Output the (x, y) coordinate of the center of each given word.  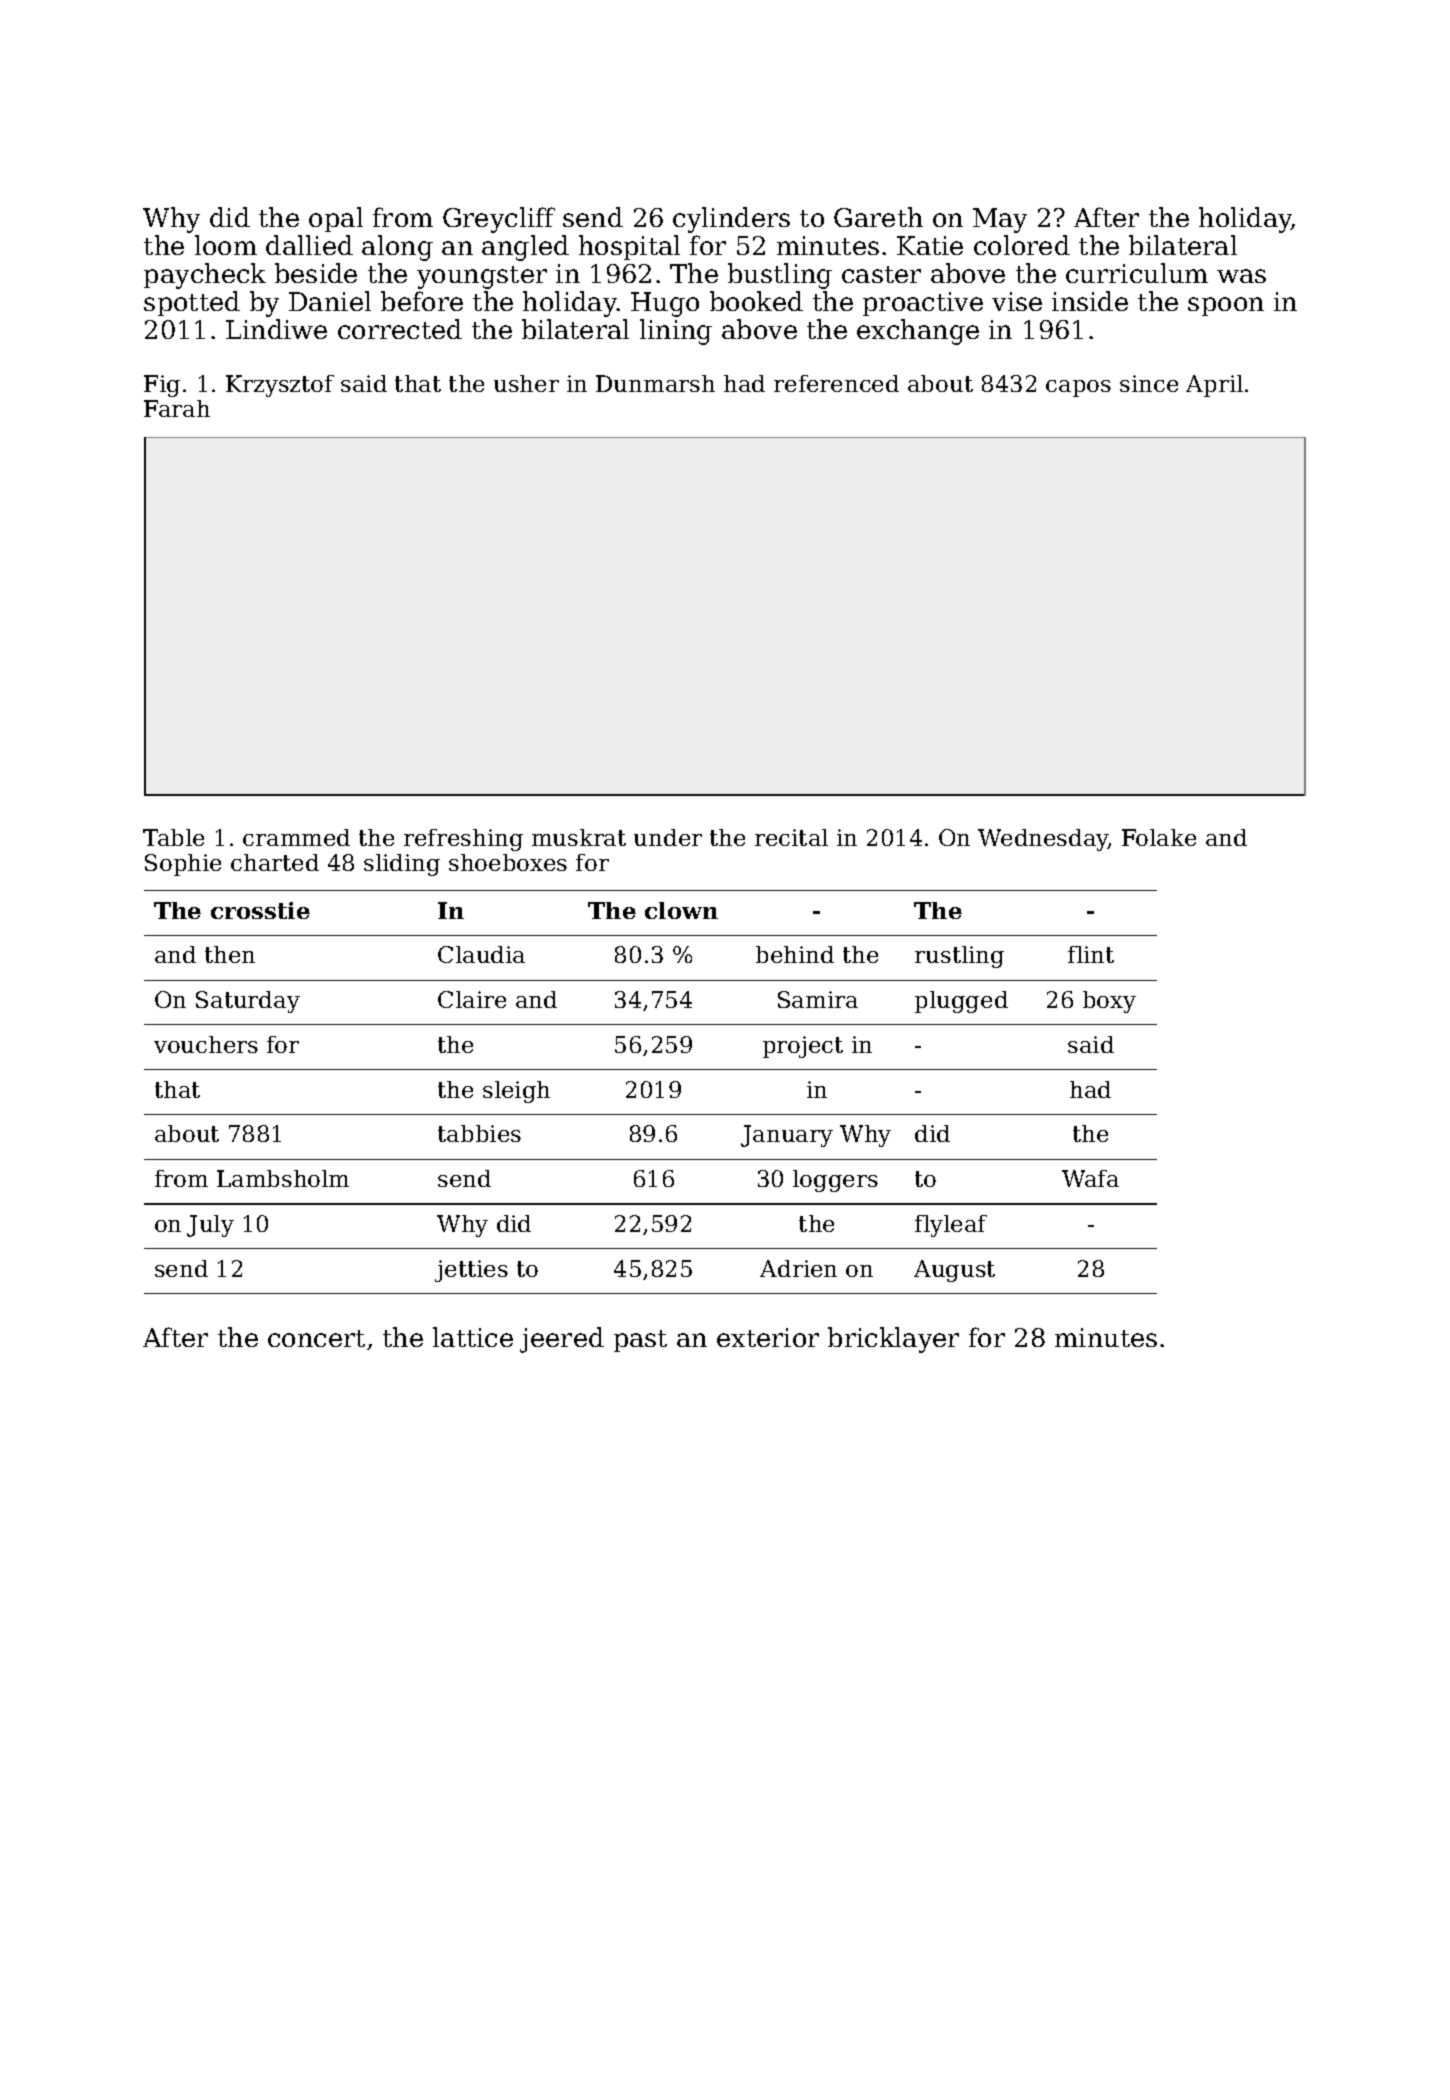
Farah (177, 408)
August (954, 1271)
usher (526, 383)
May (1000, 220)
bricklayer (893, 1340)
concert (316, 1338)
